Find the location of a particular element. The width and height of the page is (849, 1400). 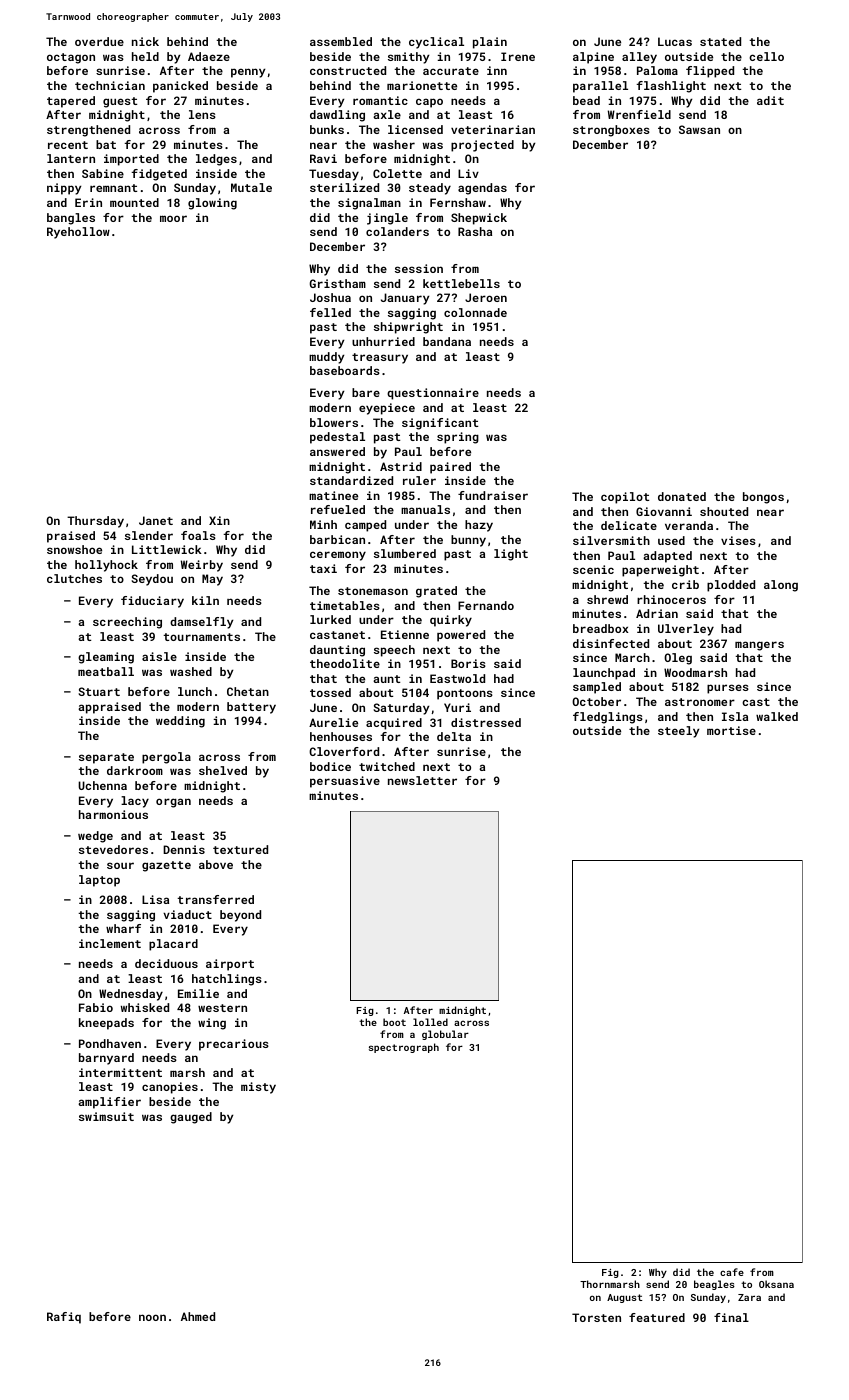

mortise is located at coordinates (731, 730).
